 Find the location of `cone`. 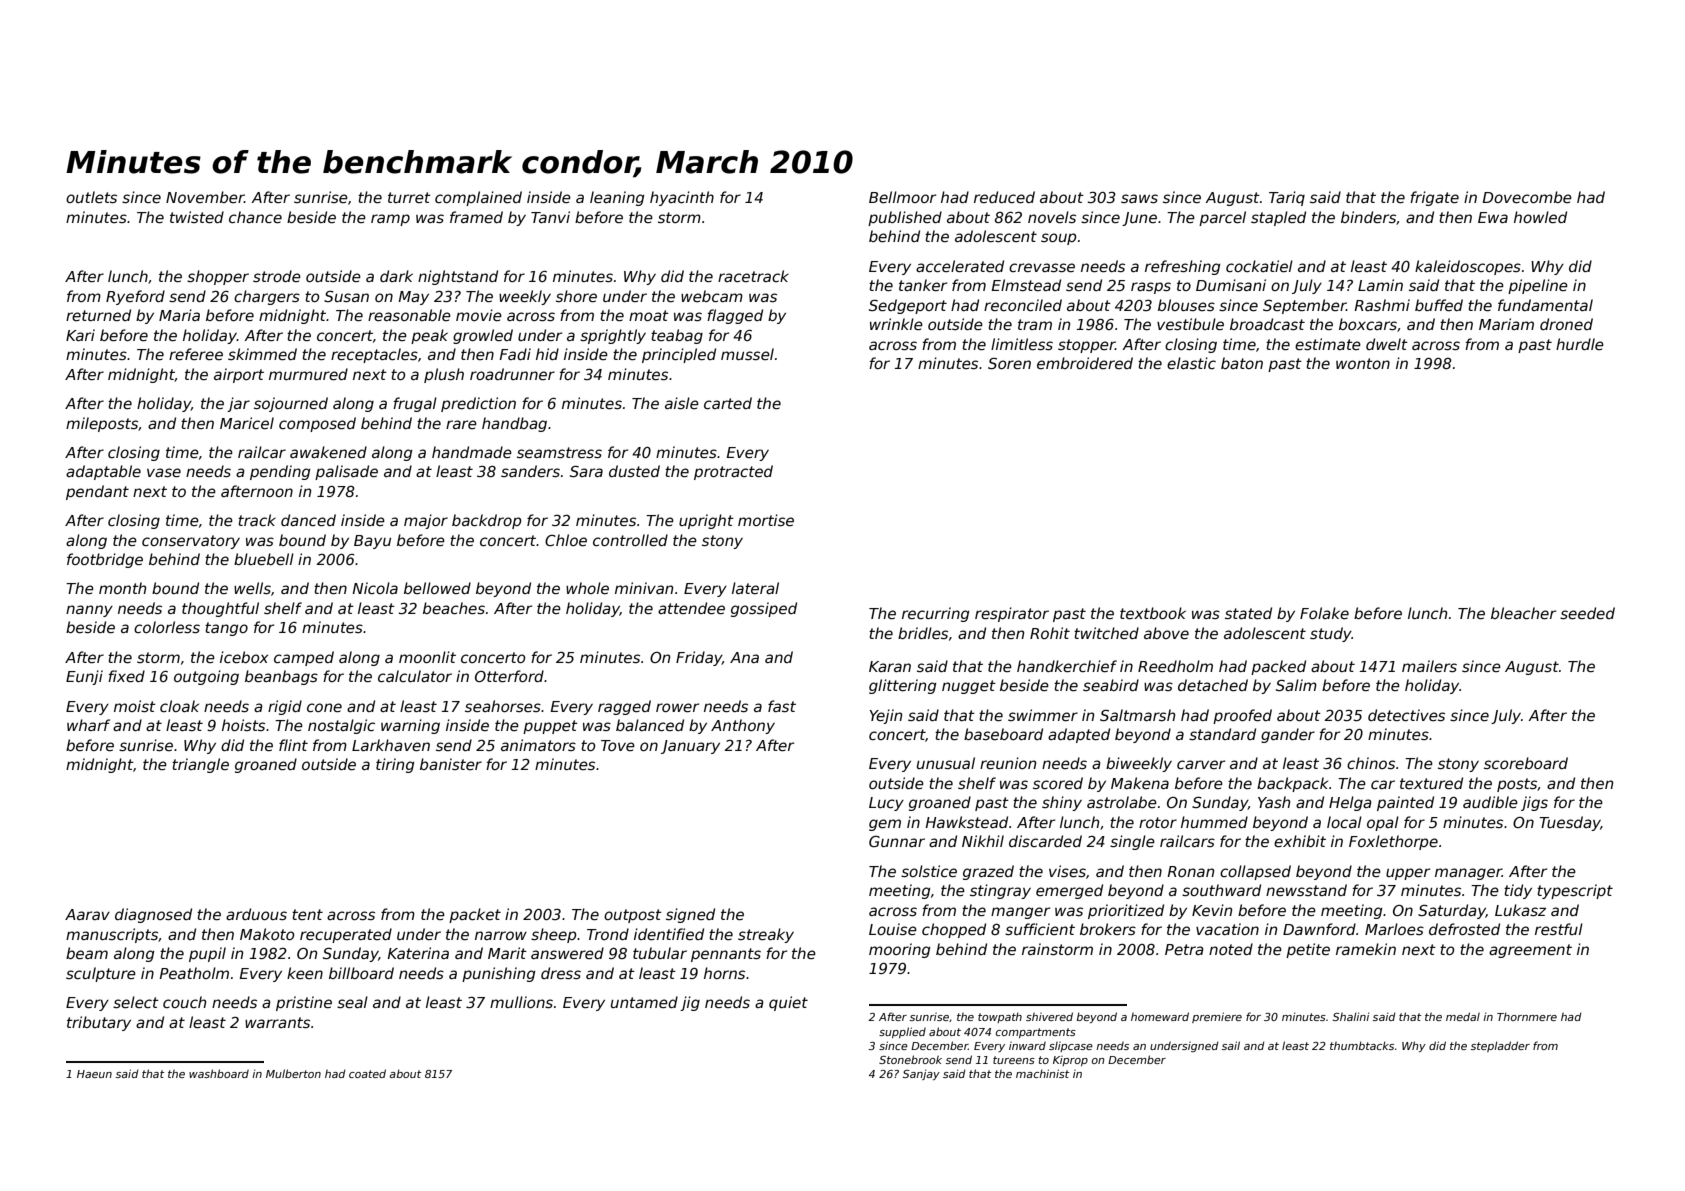

cone is located at coordinates (324, 707).
